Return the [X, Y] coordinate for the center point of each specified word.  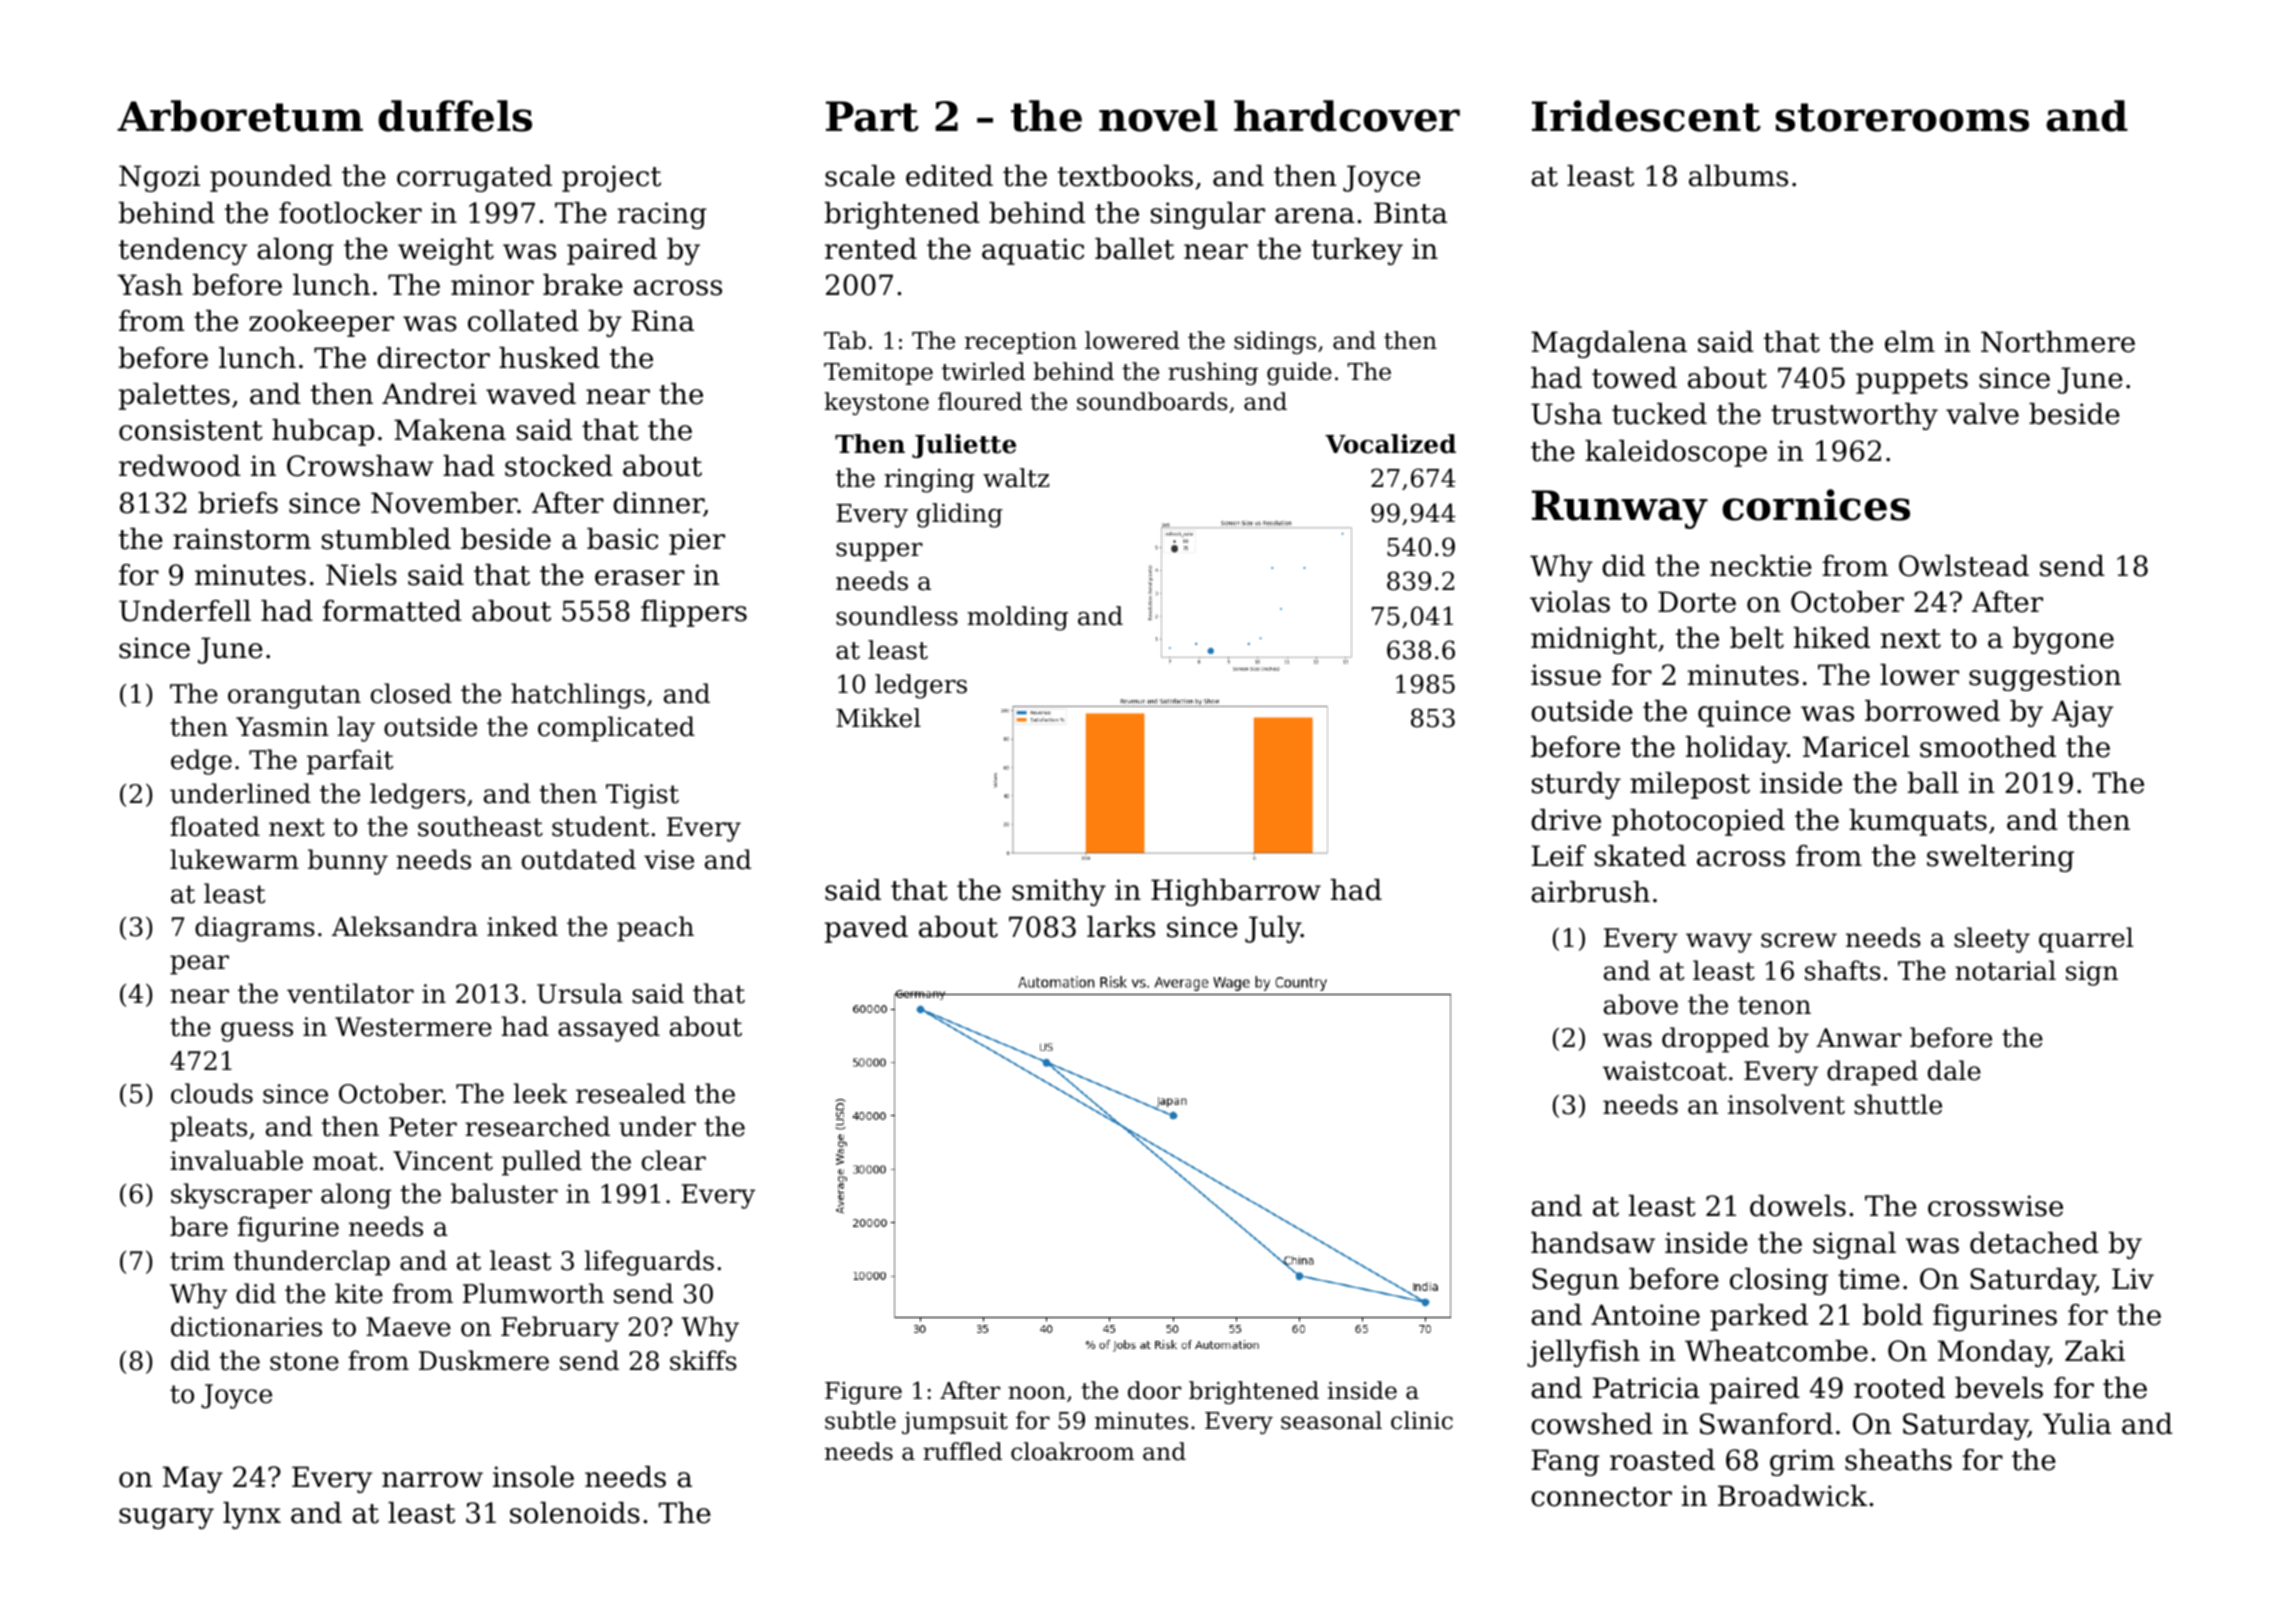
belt [1757, 638]
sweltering [2000, 858]
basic [622, 539]
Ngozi [159, 178]
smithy [1059, 892]
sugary [166, 1518]
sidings [1275, 342]
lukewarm [234, 859]
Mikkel [878, 718]
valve [1982, 414]
